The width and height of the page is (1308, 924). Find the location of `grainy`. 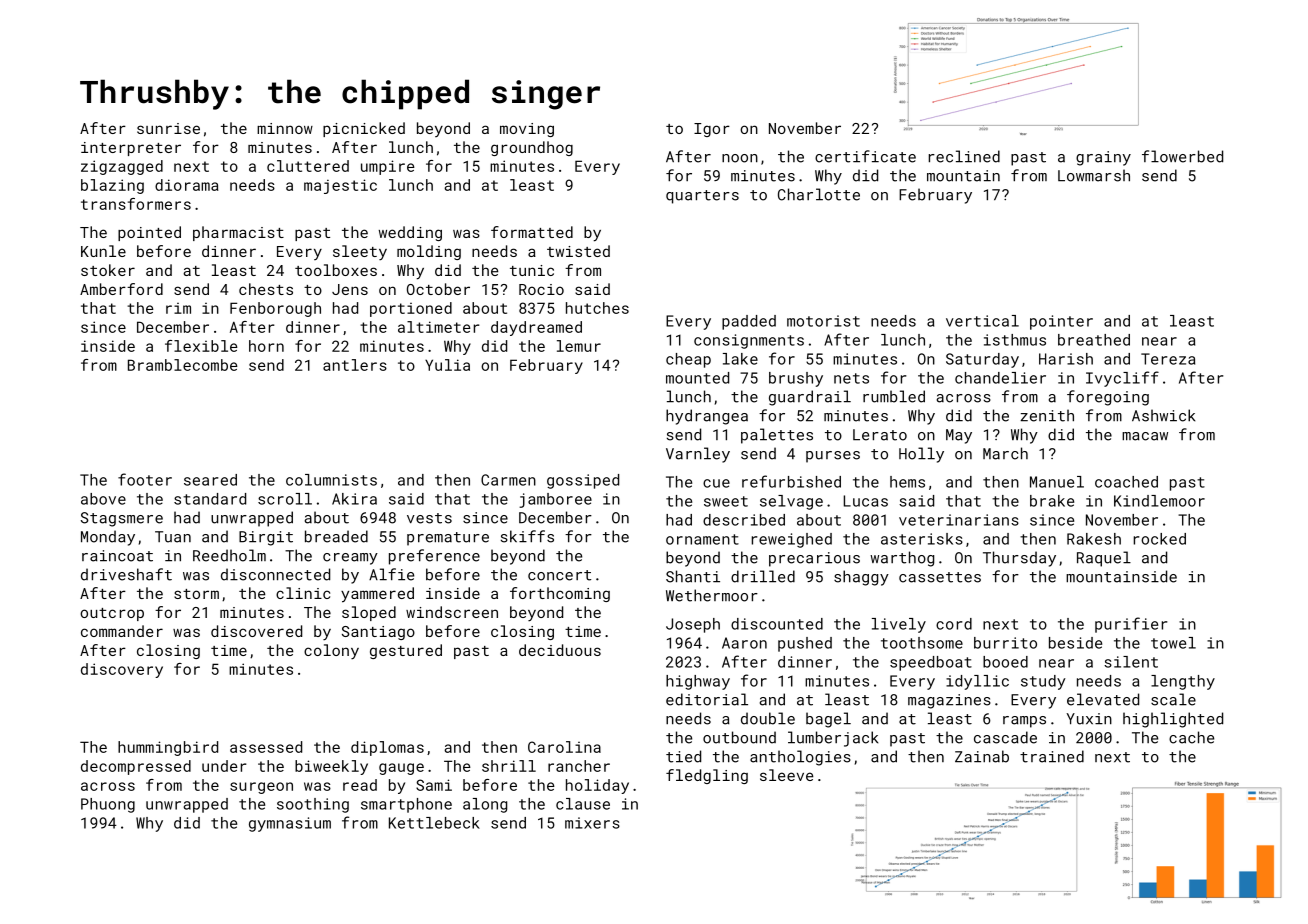

grainy is located at coordinates (1103, 158).
